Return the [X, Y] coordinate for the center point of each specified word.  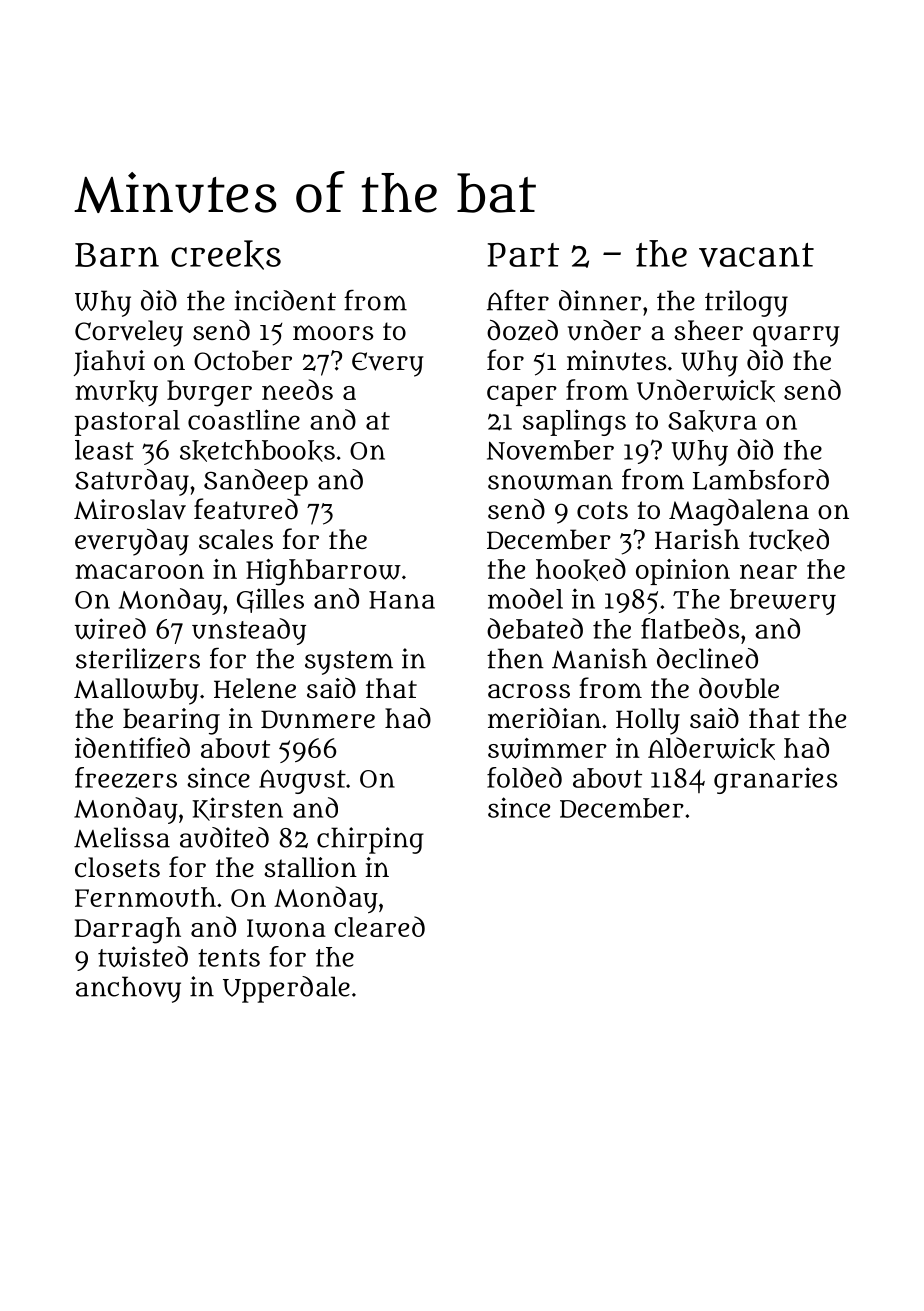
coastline [244, 419]
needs [297, 389]
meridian [544, 718]
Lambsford [761, 479]
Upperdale [286, 989]
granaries [775, 780]
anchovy [128, 989]
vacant [756, 255]
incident [285, 300]
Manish [599, 658]
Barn [117, 255]
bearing [171, 721]
